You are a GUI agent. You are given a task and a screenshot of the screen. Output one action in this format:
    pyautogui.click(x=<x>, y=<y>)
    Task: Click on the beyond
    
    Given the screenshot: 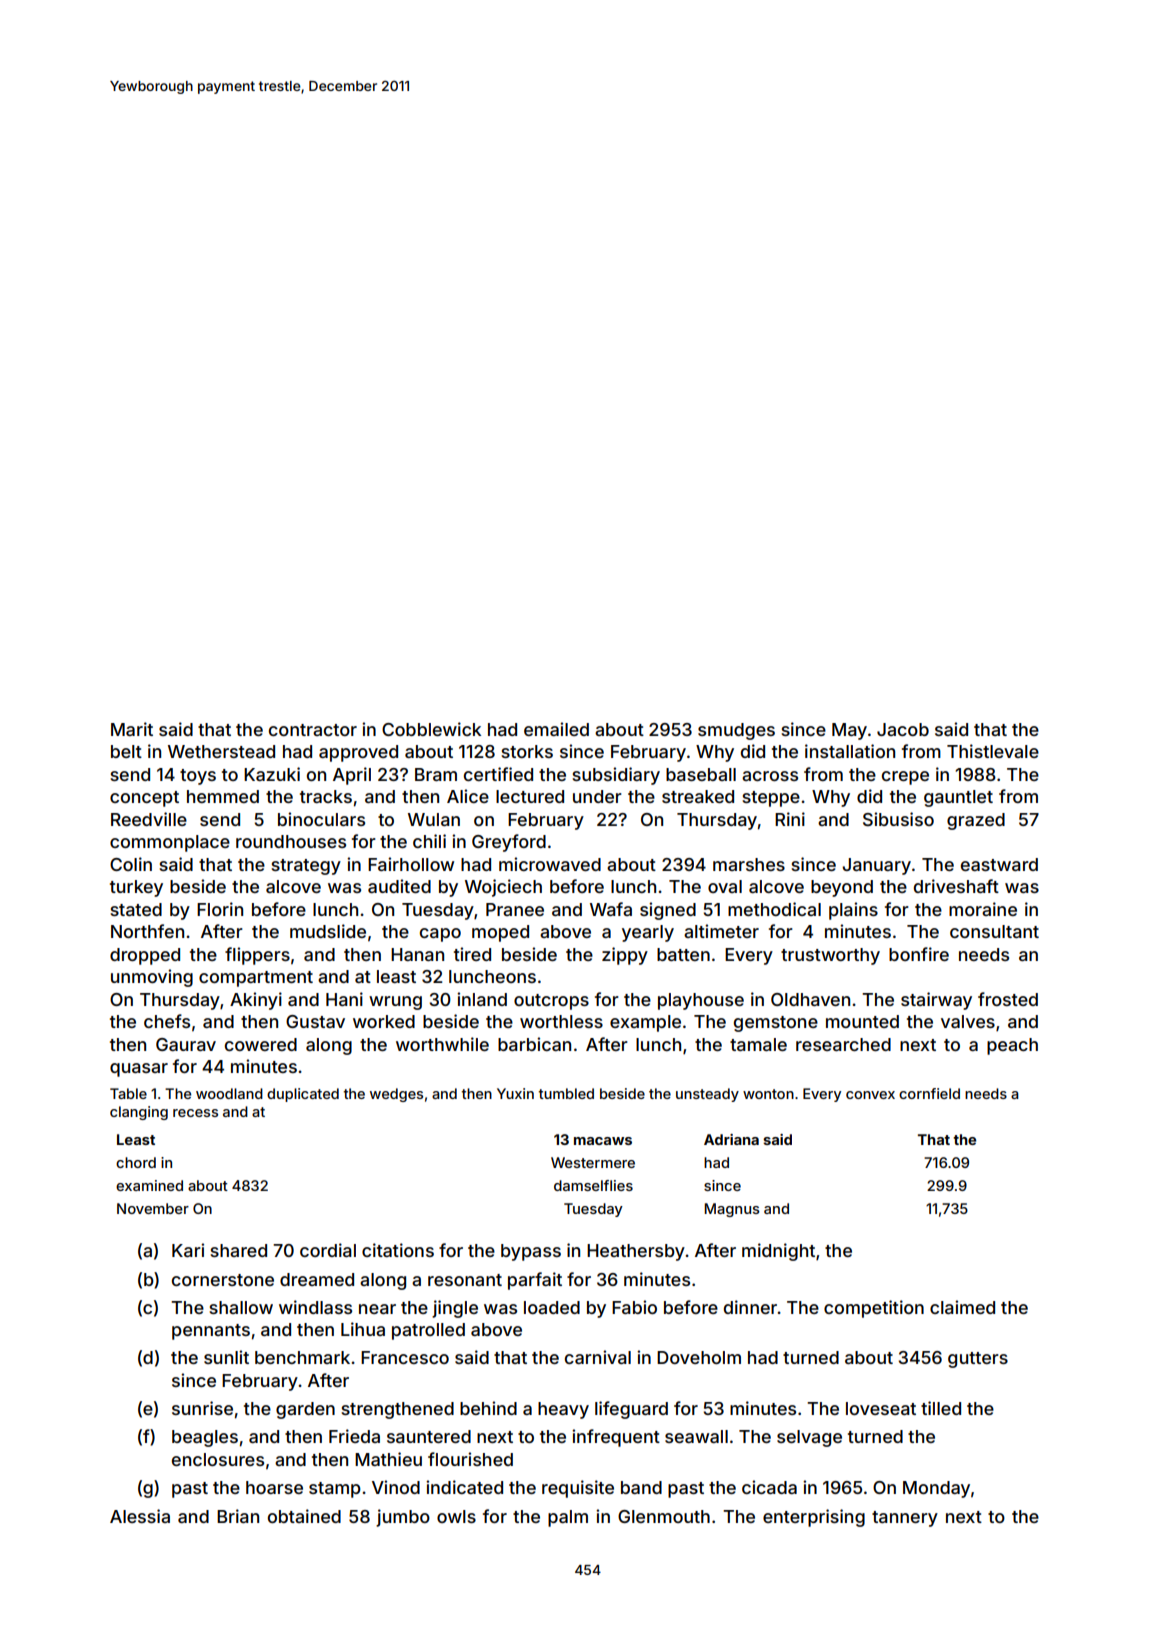 What is the action you would take?
    pyautogui.click(x=842, y=888)
